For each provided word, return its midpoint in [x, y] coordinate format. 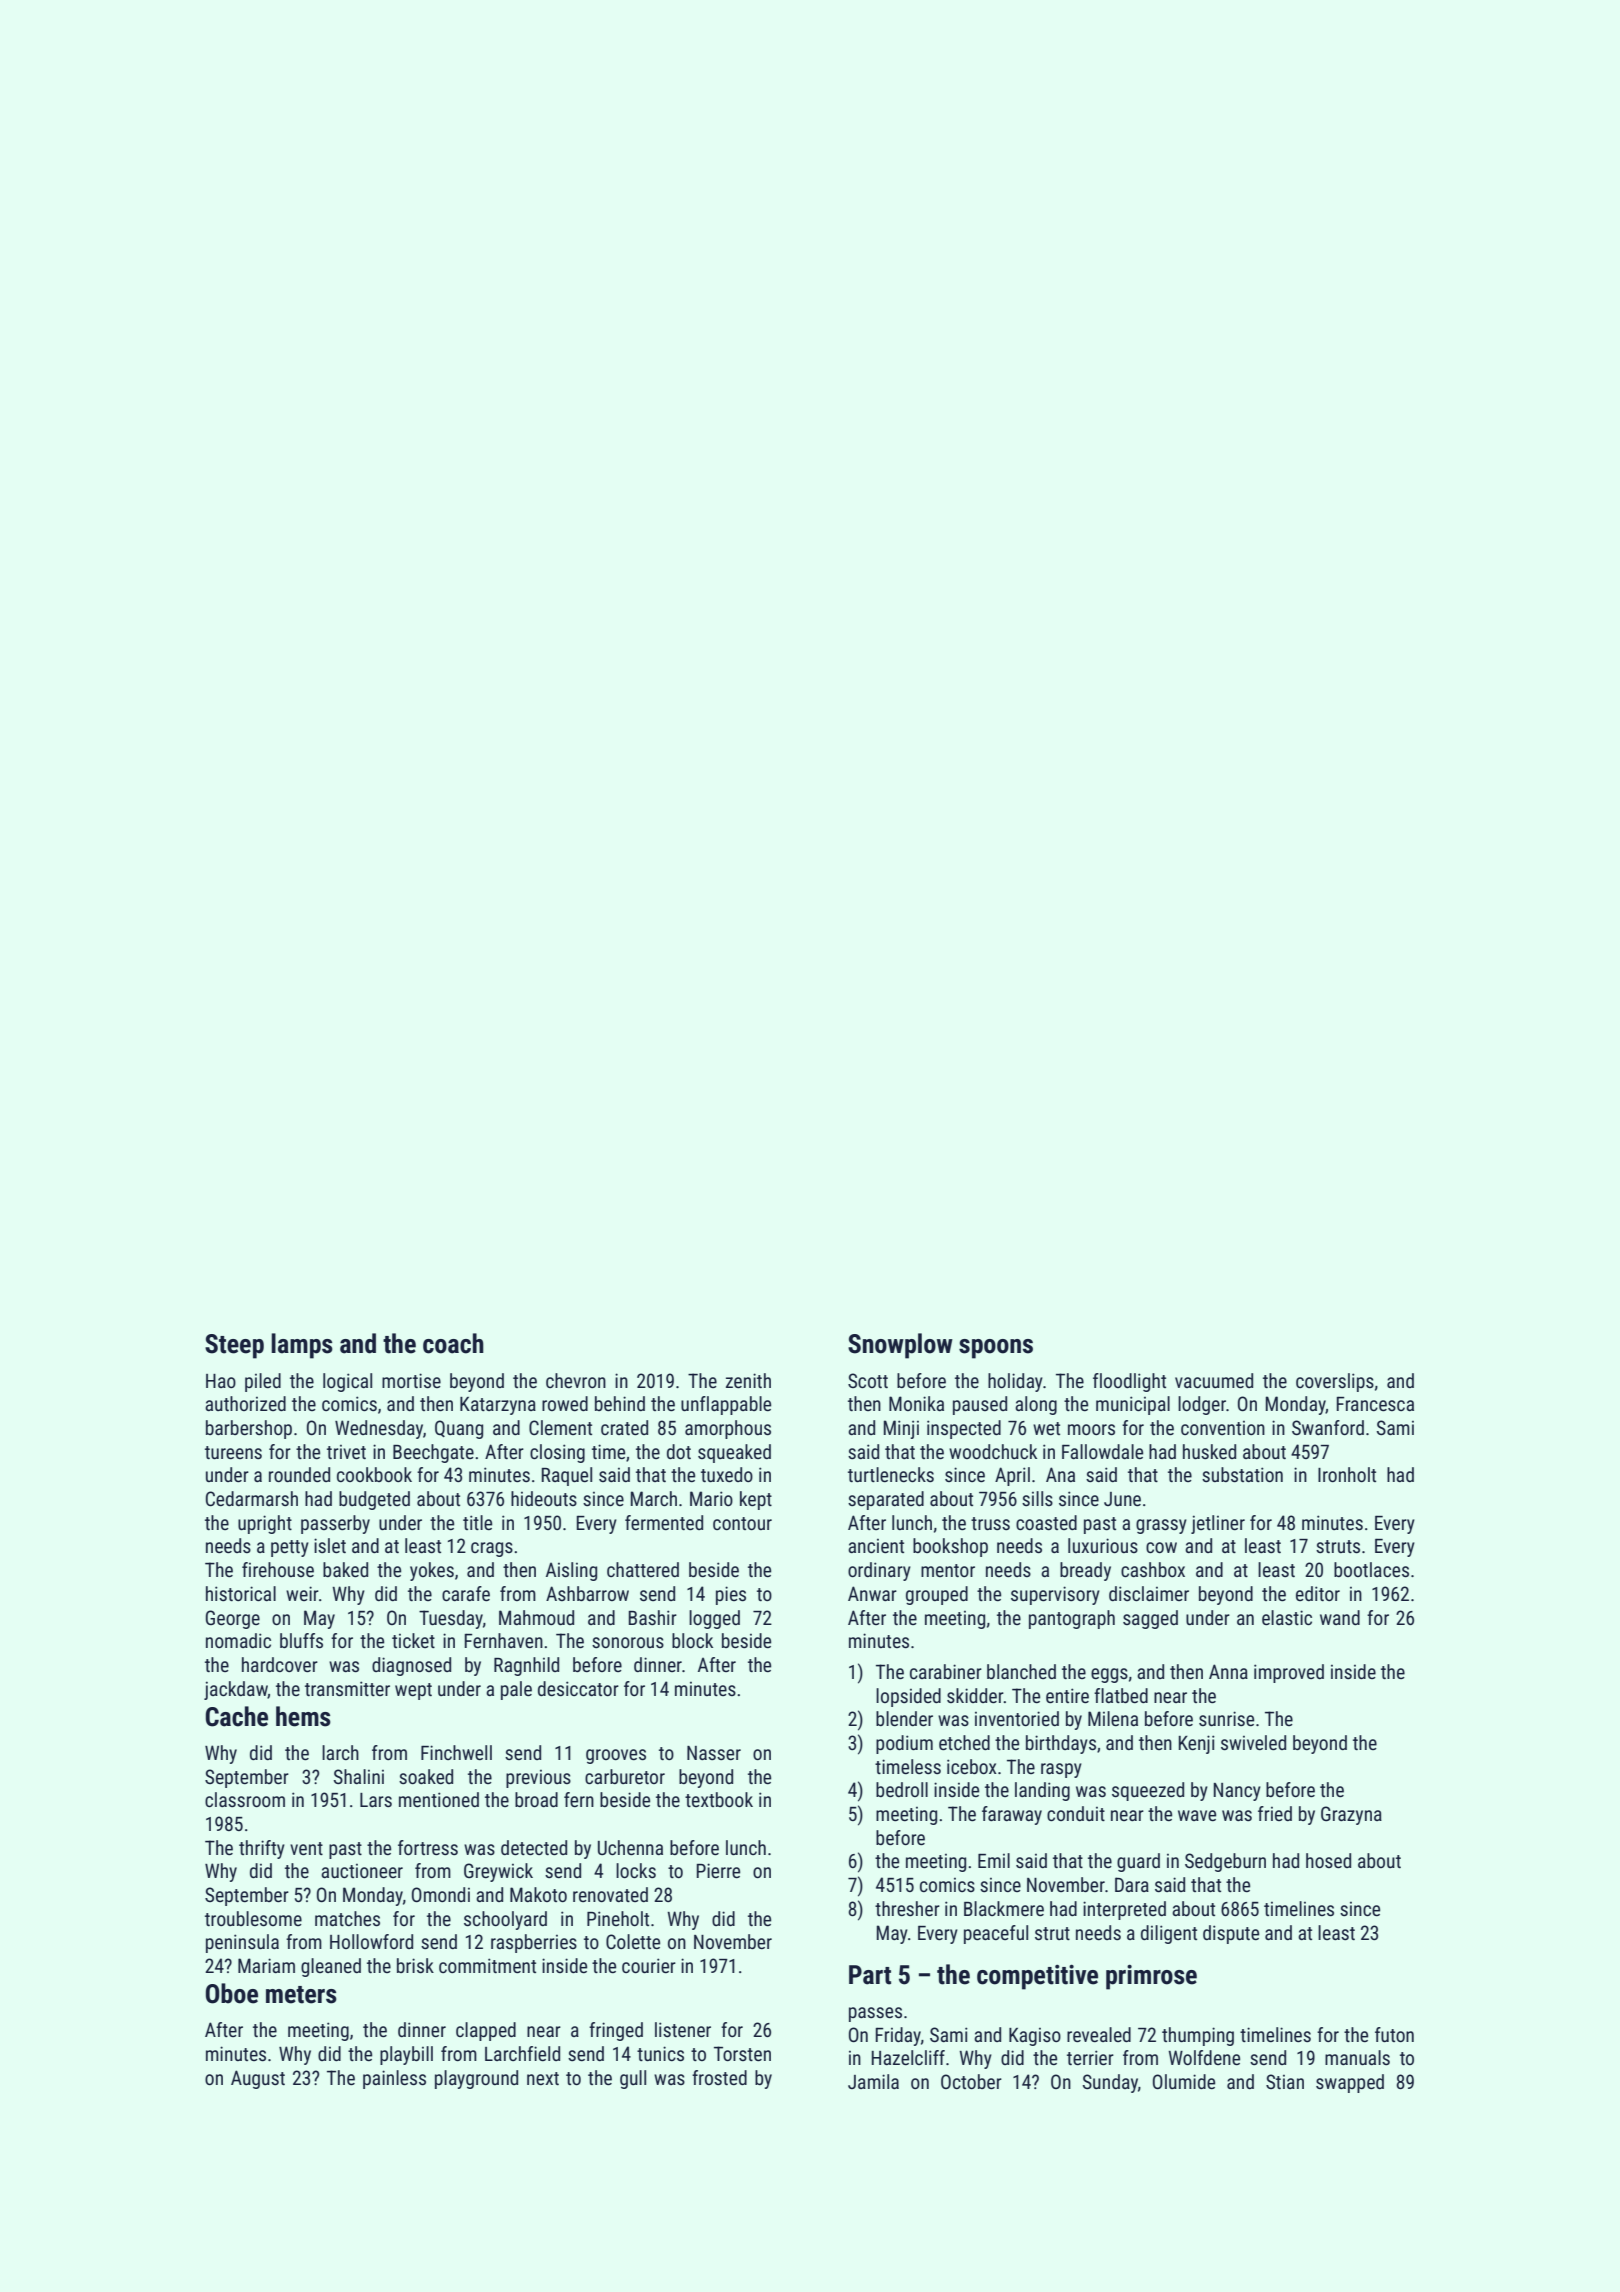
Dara [1132, 1884]
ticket [413, 1640]
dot [679, 1451]
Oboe [232, 1993]
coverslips [1335, 1382]
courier [649, 1965]
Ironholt [1347, 1474]
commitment [487, 1965]
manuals [1357, 2057]
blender [904, 1718]
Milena [1113, 1718]
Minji [901, 1429]
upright [265, 1524]
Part [870, 1975]
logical [347, 1382]
